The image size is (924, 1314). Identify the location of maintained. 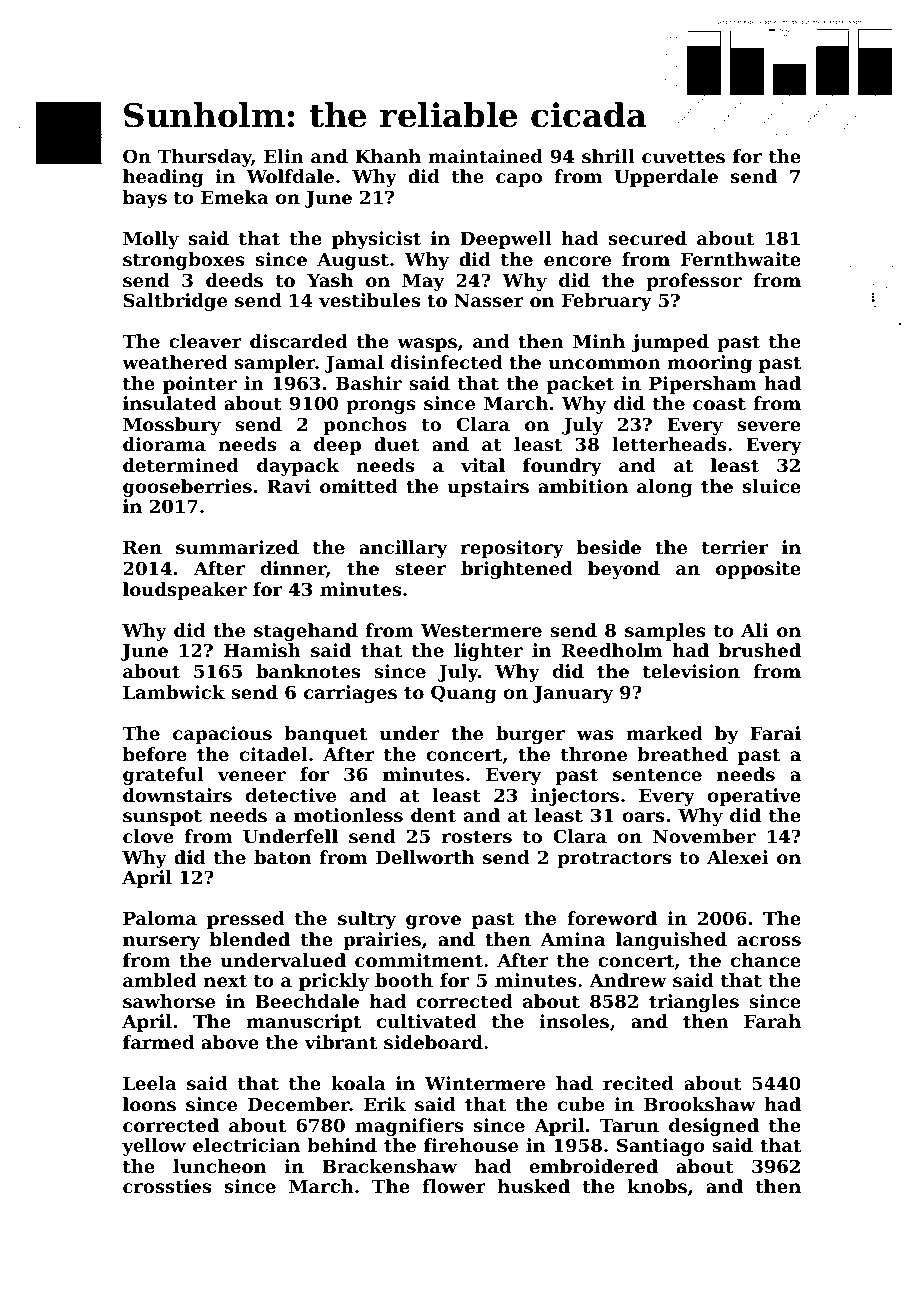
(485, 156).
